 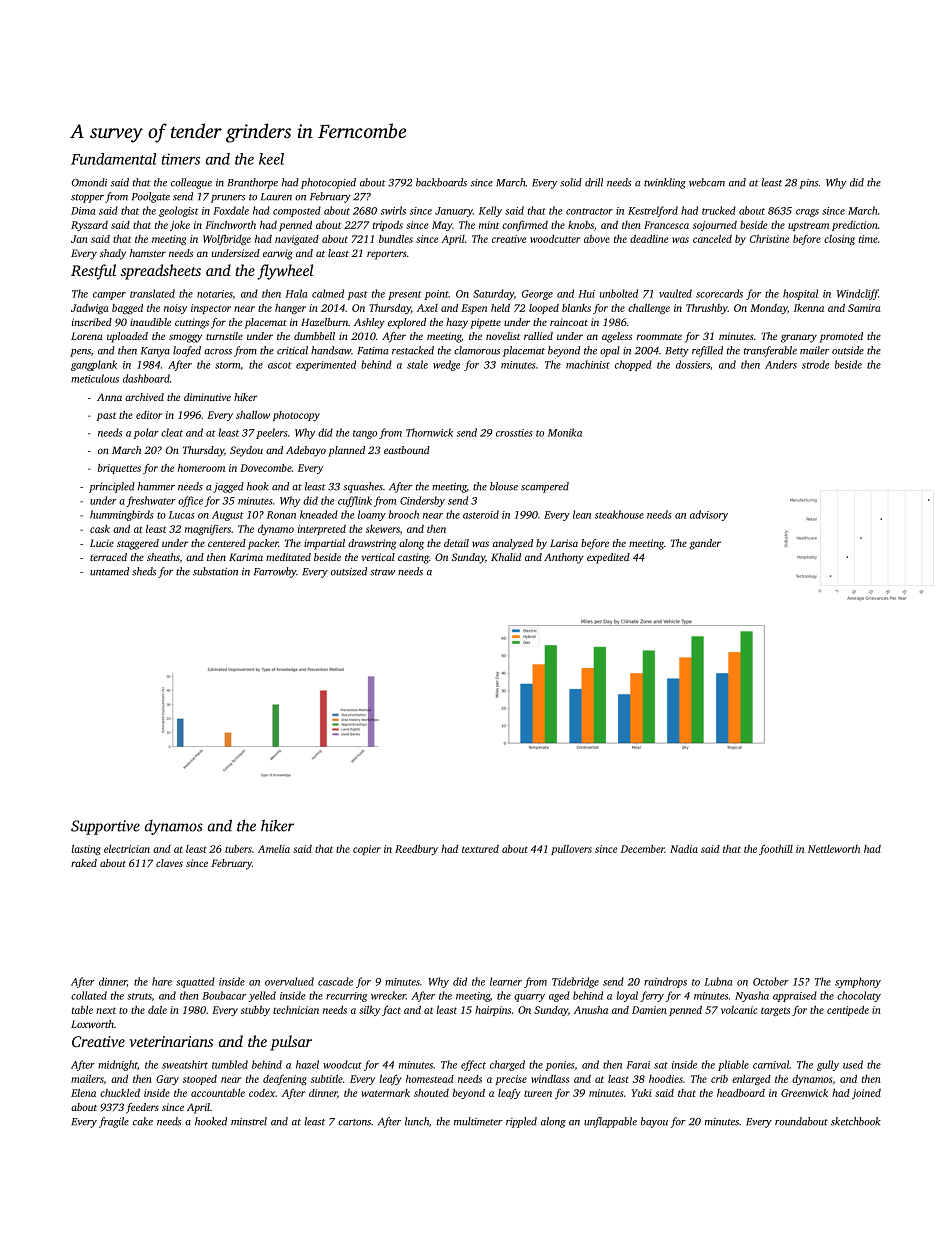 What do you see at coordinates (416, 850) in the image?
I see `Reedbury` at bounding box center [416, 850].
